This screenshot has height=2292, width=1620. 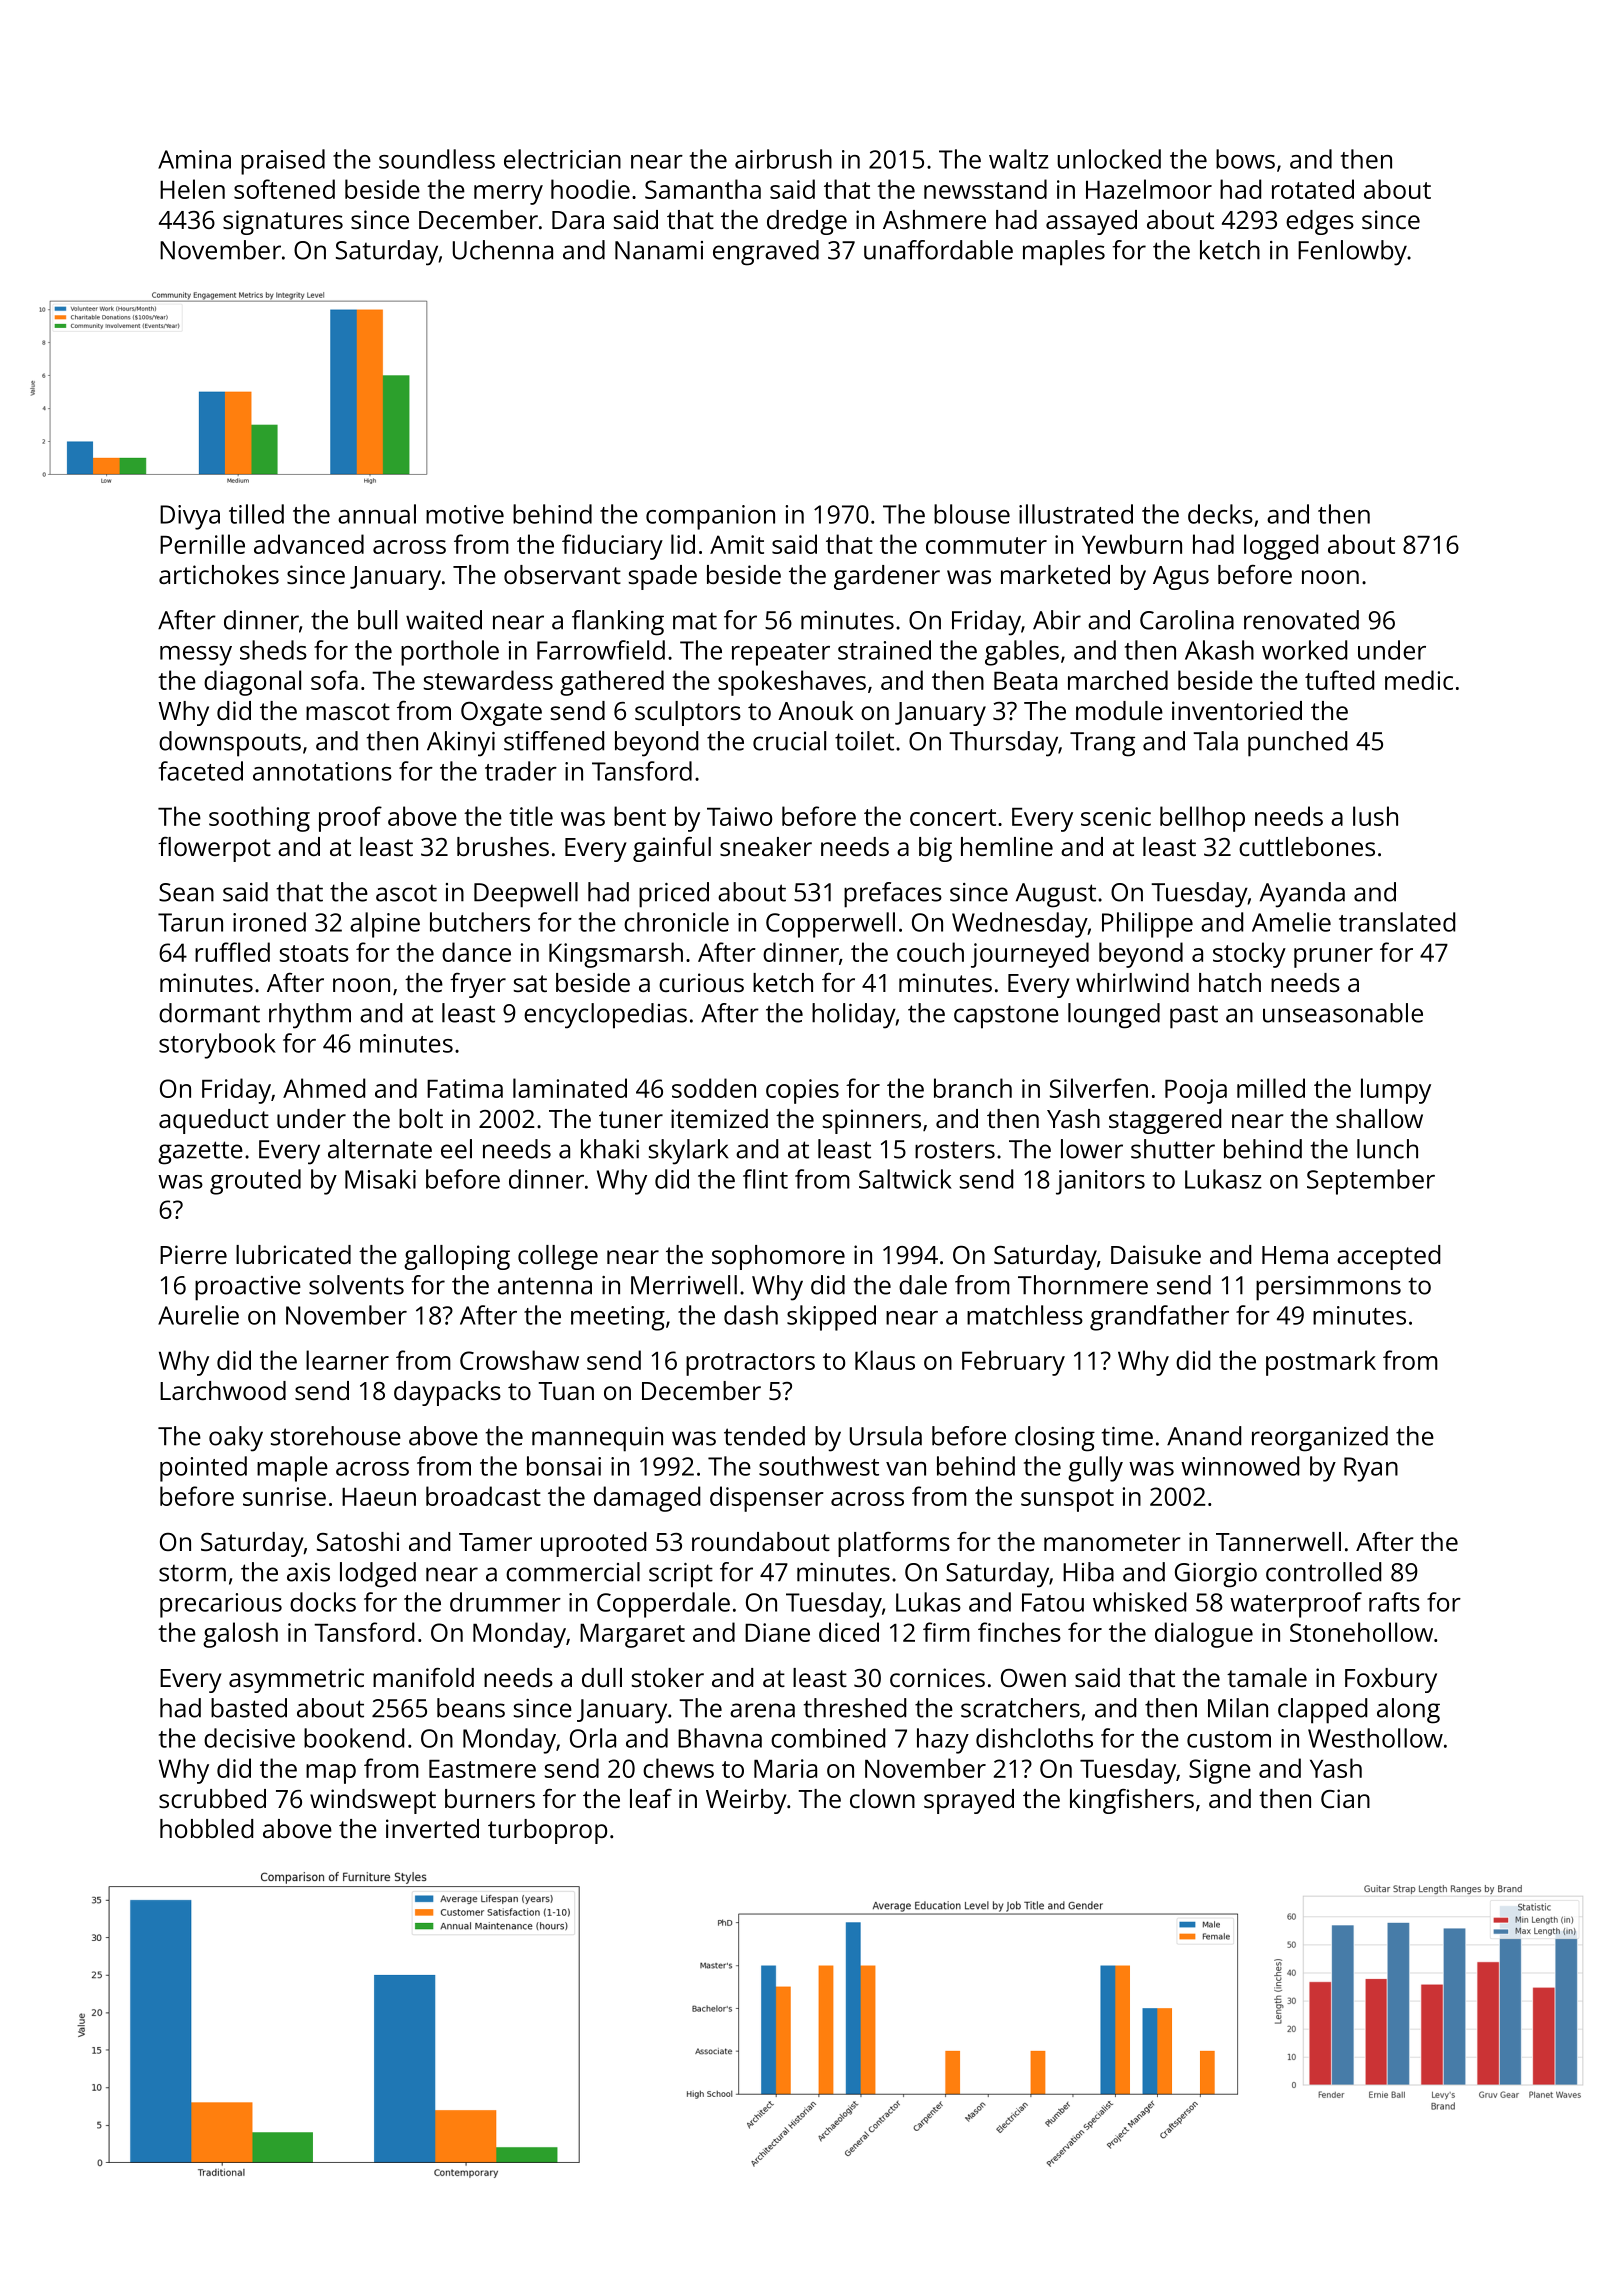 I want to click on hobbled, so click(x=206, y=1828).
